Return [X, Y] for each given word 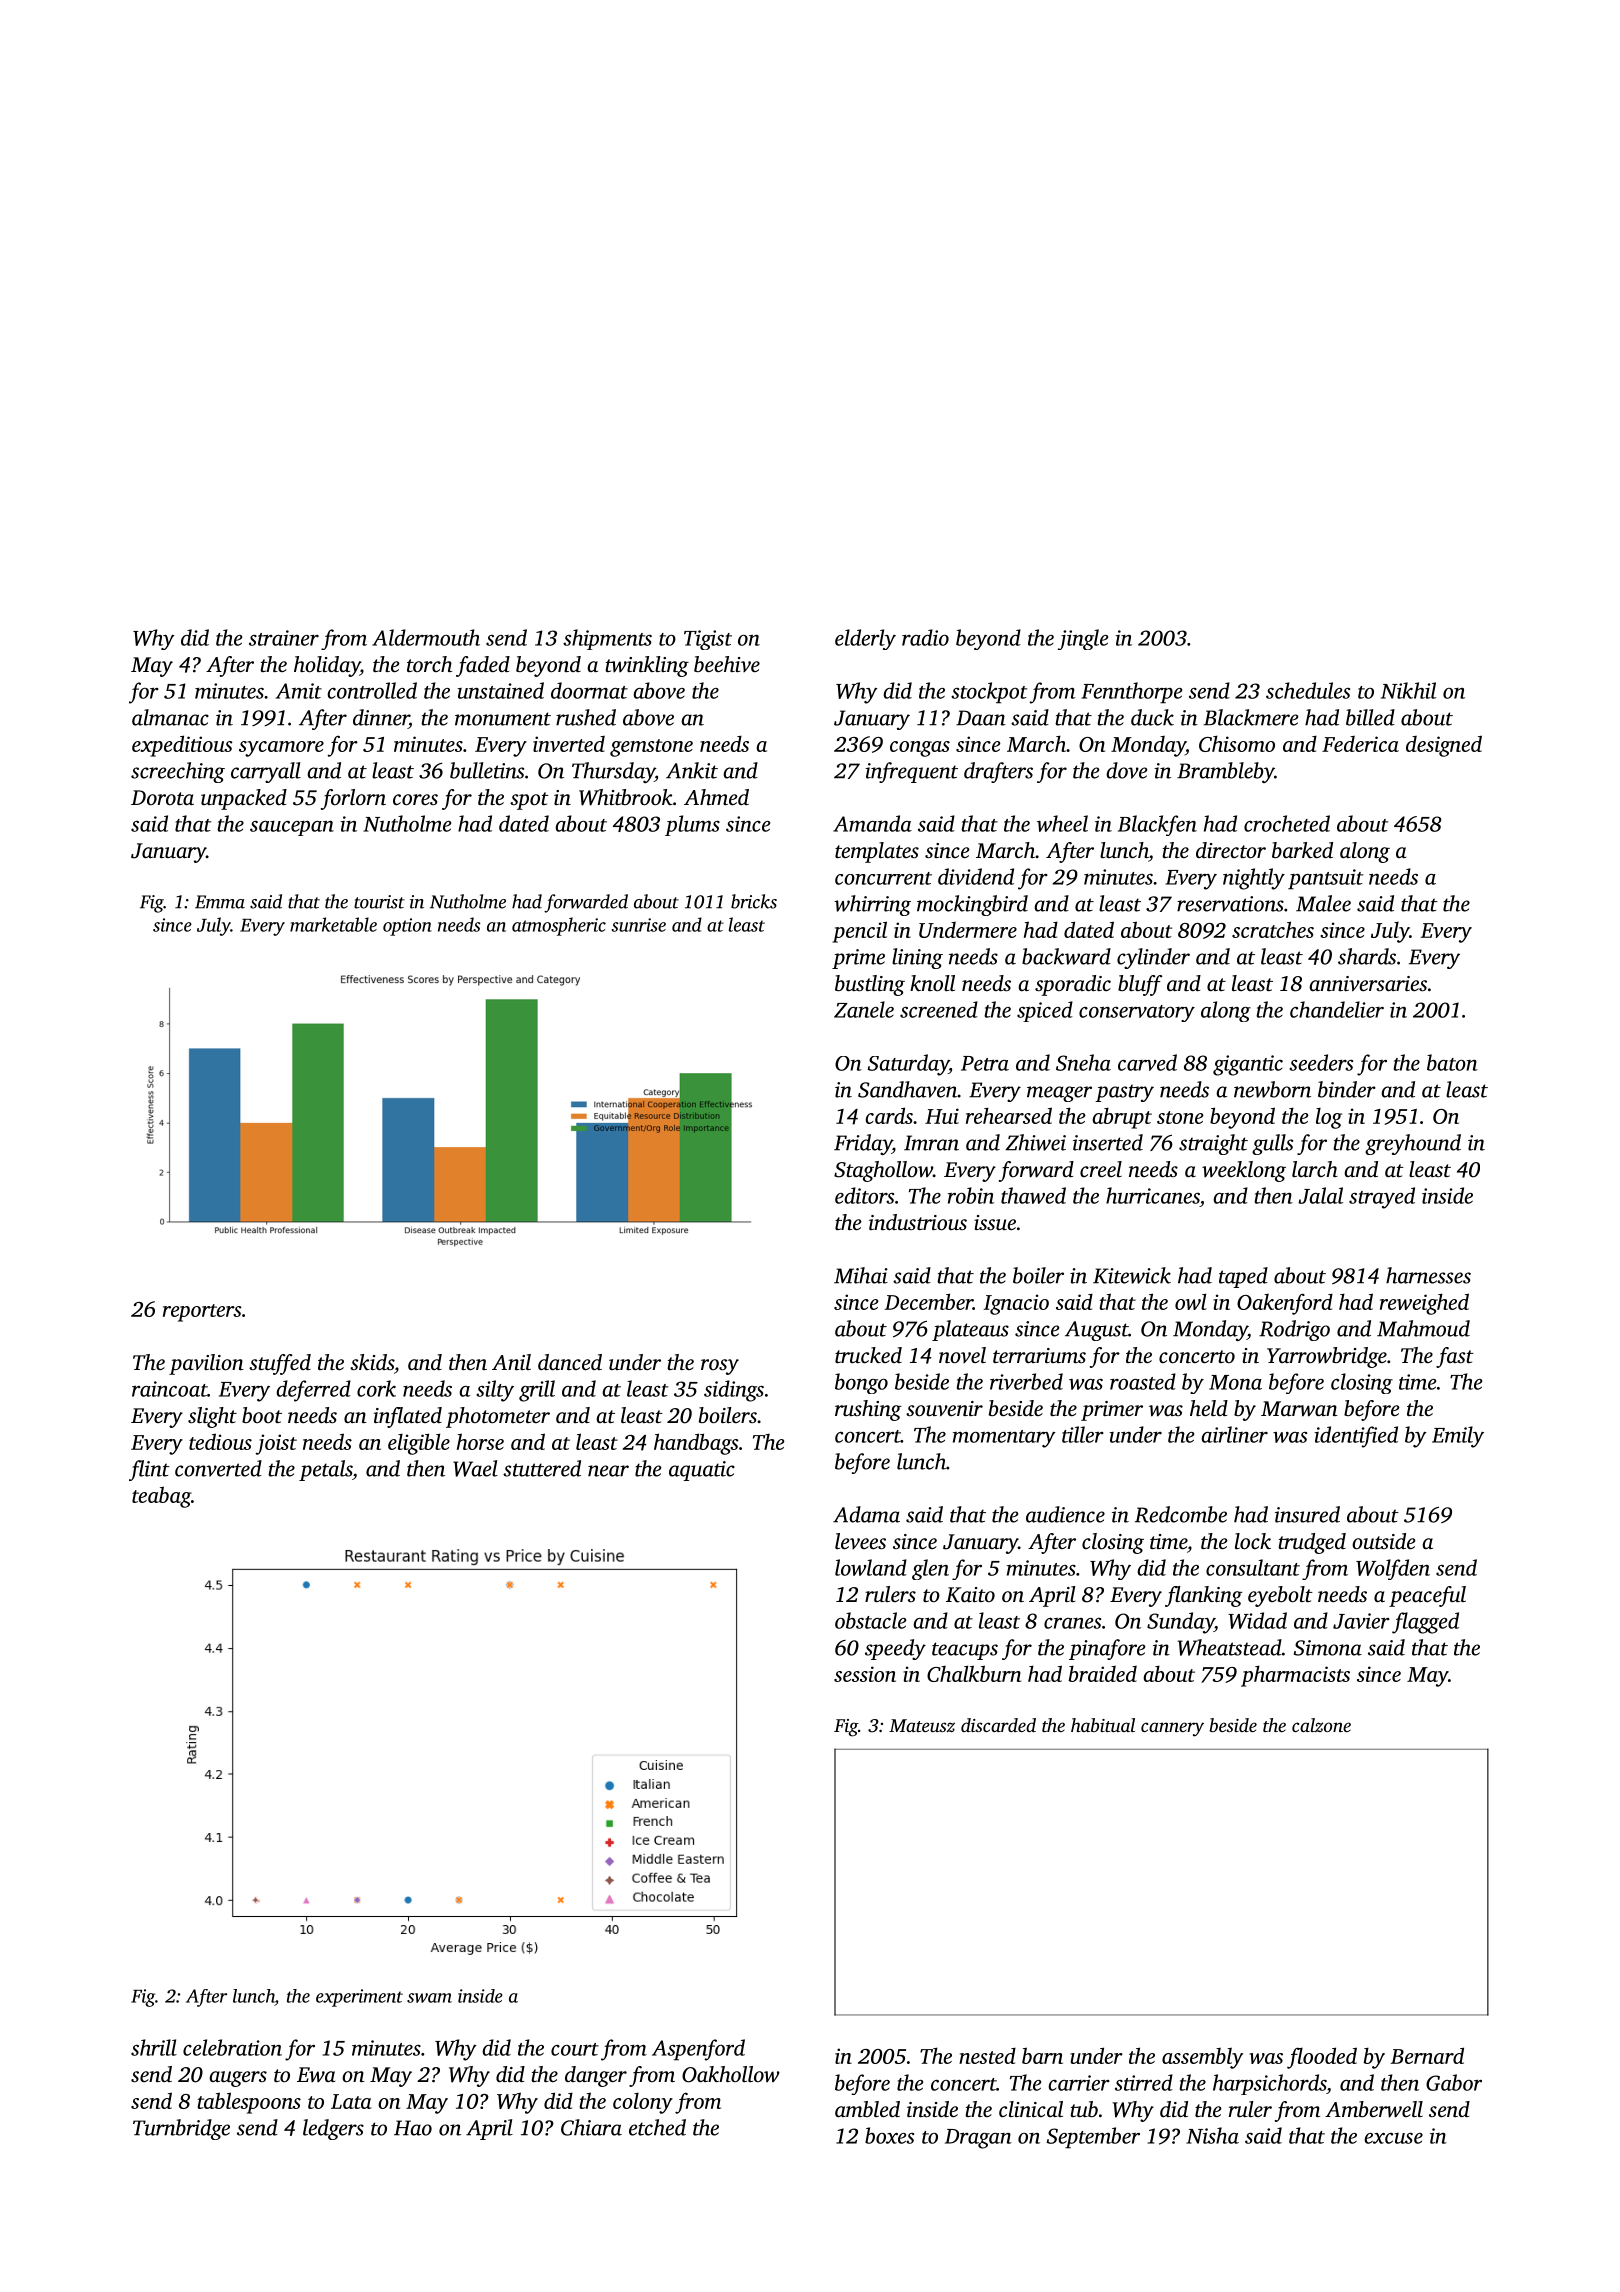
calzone [1321, 1725]
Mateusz [922, 1726]
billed [1370, 717]
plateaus [970, 1330]
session [865, 1674]
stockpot [989, 693]
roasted [1143, 1381]
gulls [1272, 1144]
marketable [333, 924]
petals [325, 1470]
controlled [372, 690]
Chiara [591, 2127]
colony [643, 2103]
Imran [931, 1143]
